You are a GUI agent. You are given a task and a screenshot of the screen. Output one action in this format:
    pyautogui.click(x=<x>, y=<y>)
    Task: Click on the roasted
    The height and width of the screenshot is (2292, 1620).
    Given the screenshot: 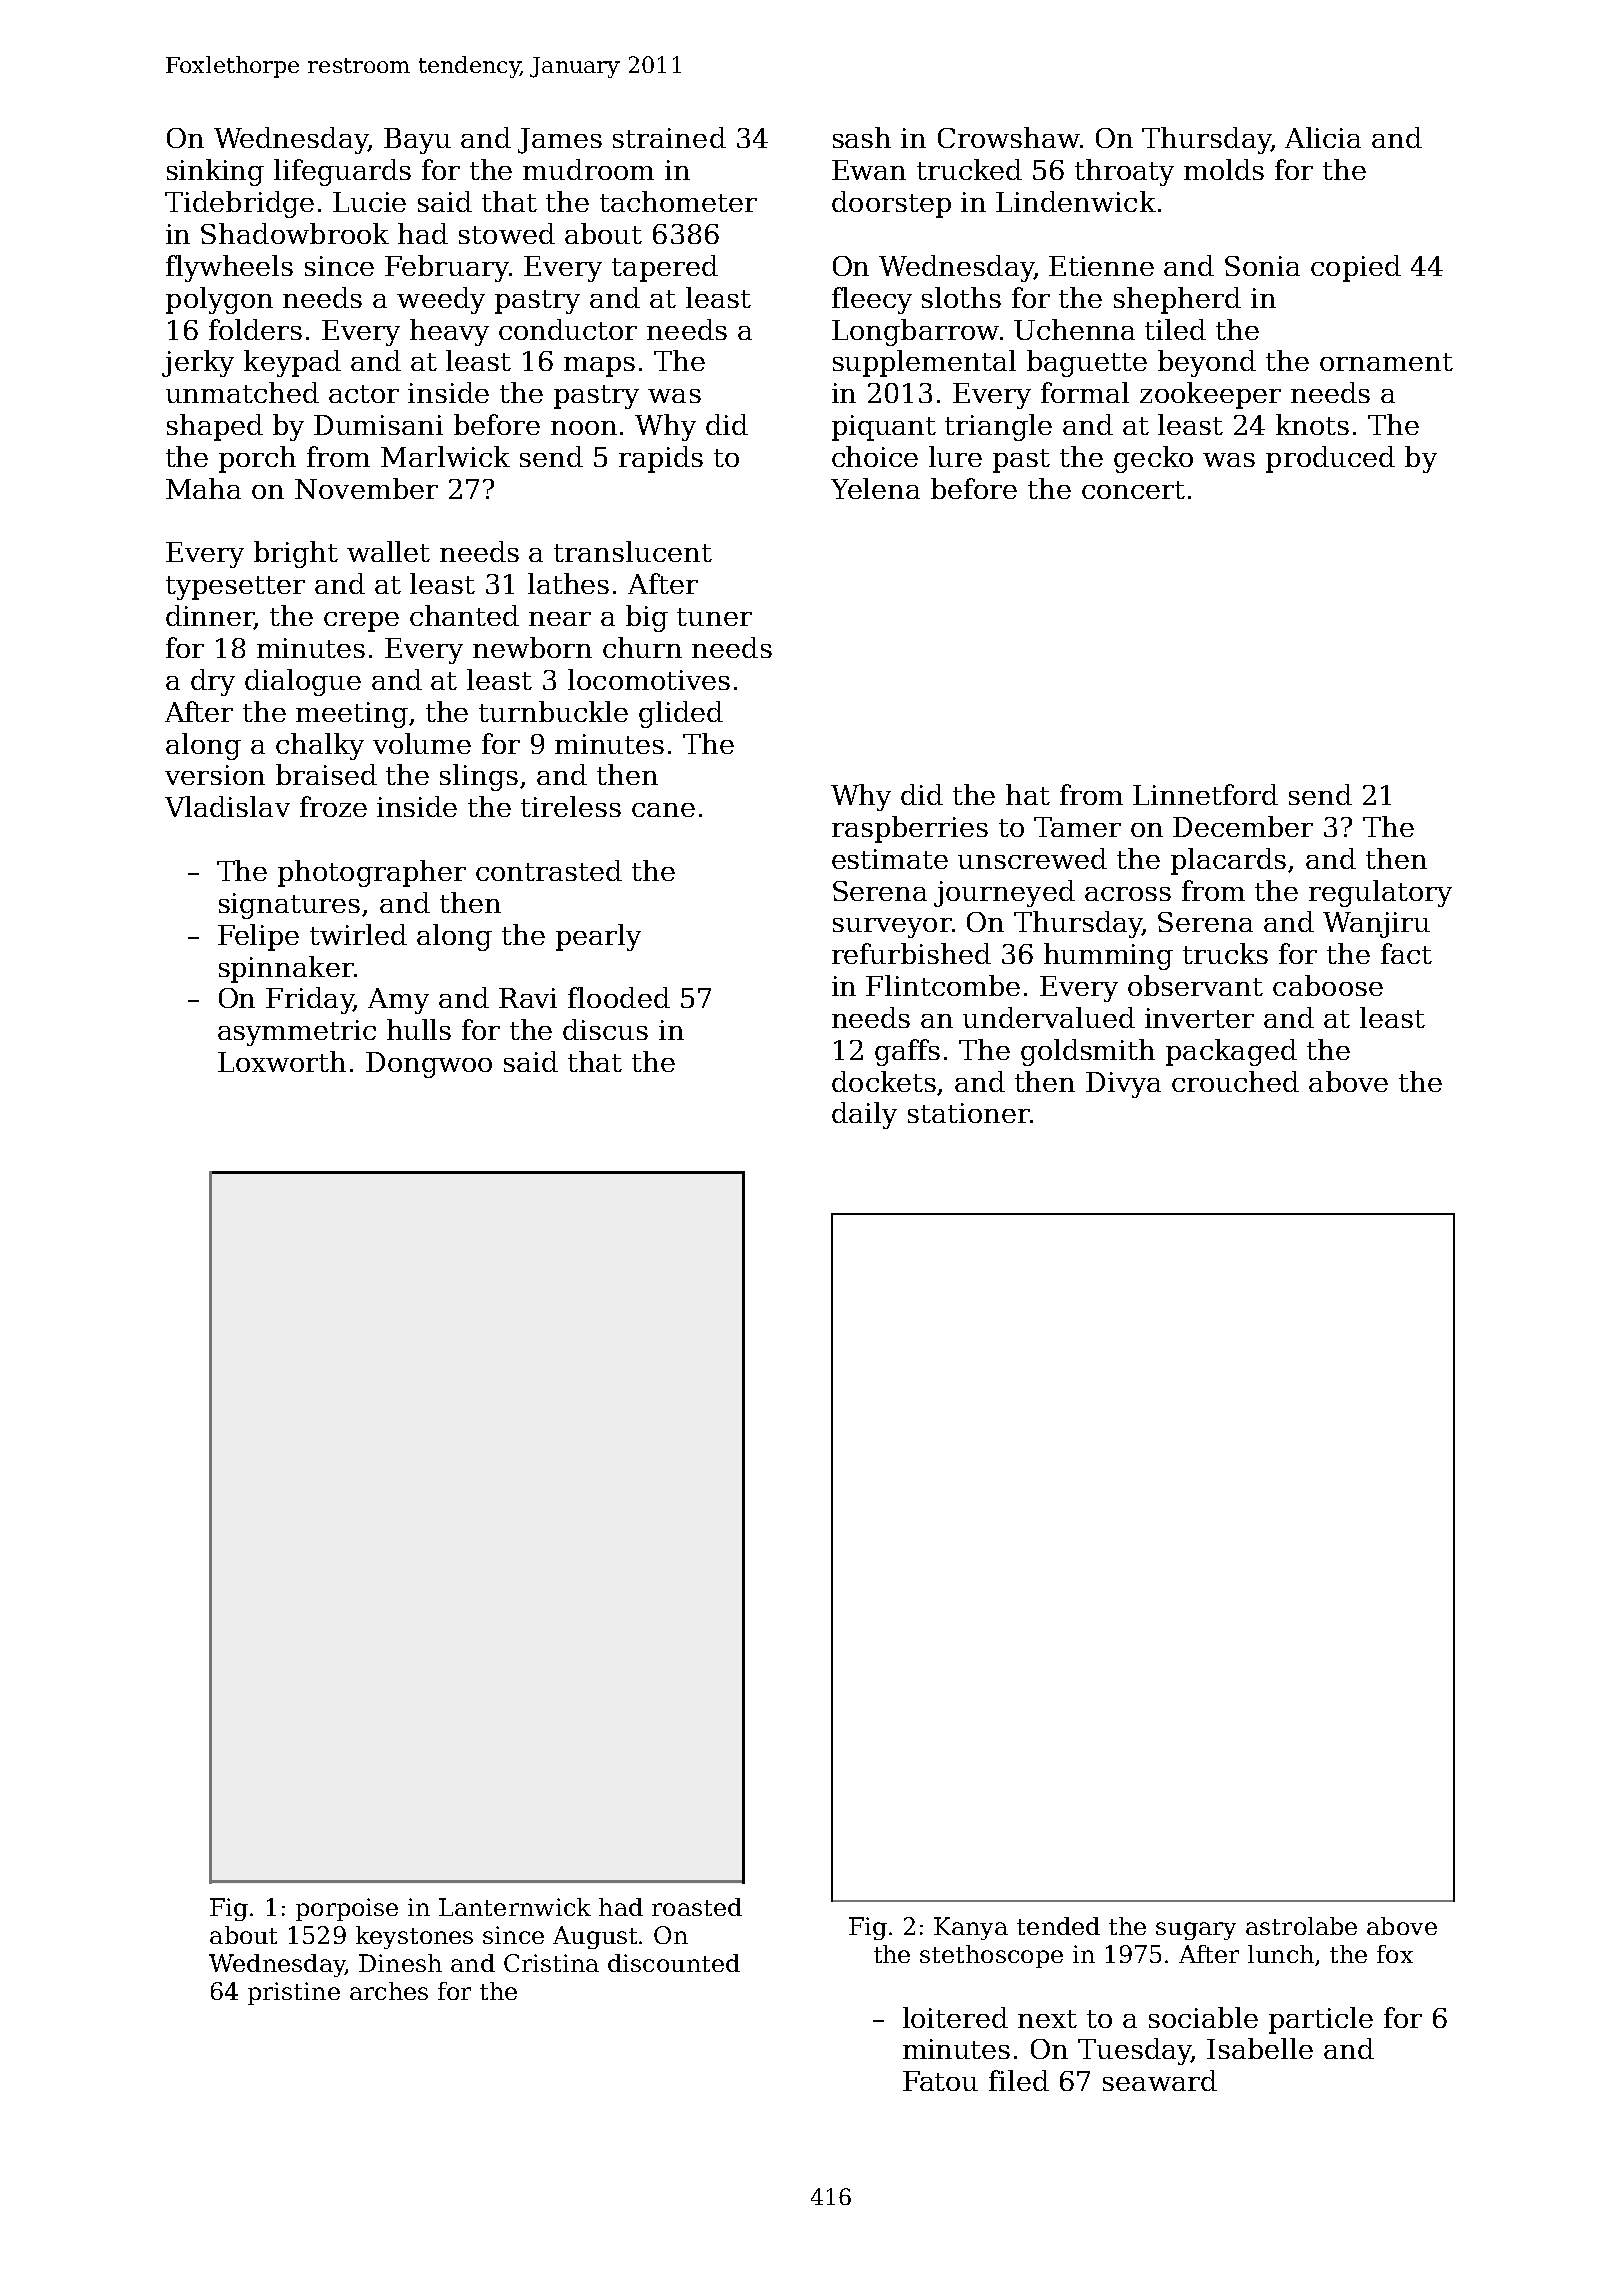 What is the action you would take?
    pyautogui.click(x=697, y=1907)
